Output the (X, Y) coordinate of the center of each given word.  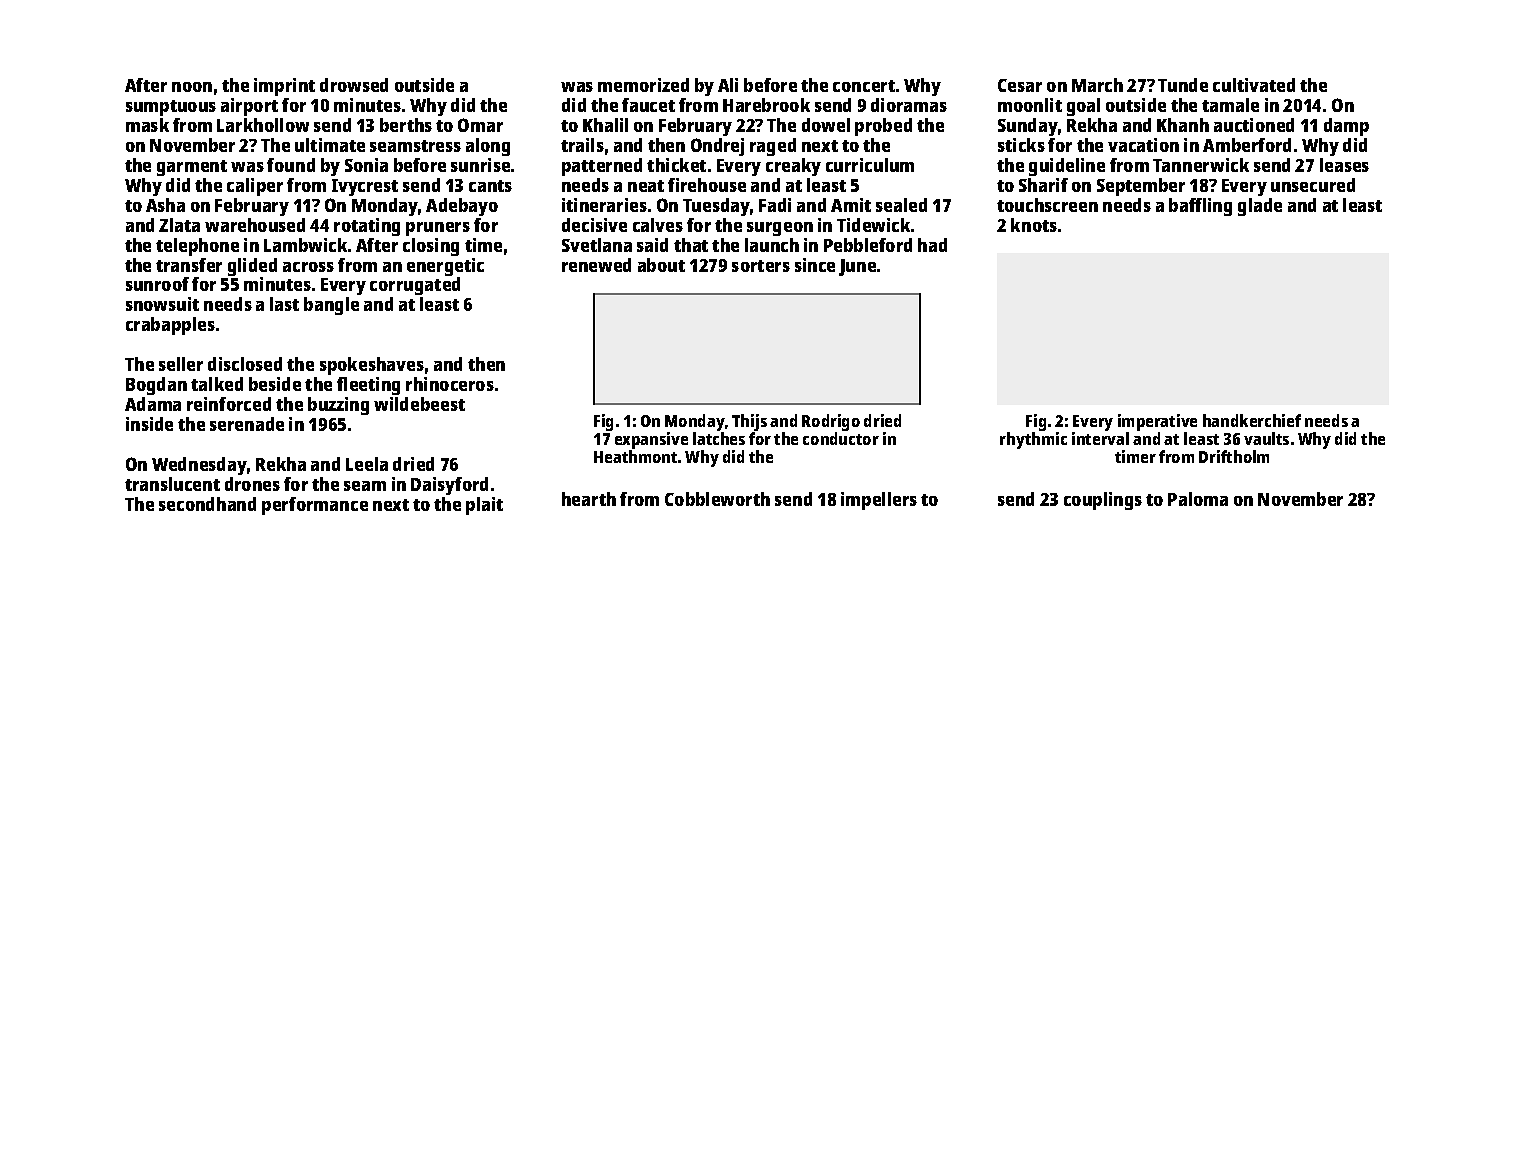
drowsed (354, 85)
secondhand (207, 504)
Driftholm (1234, 456)
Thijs (749, 422)
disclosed (245, 364)
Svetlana (597, 245)
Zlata (179, 225)
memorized (643, 85)
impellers (879, 501)
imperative (1157, 423)
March (1097, 85)
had (932, 245)
